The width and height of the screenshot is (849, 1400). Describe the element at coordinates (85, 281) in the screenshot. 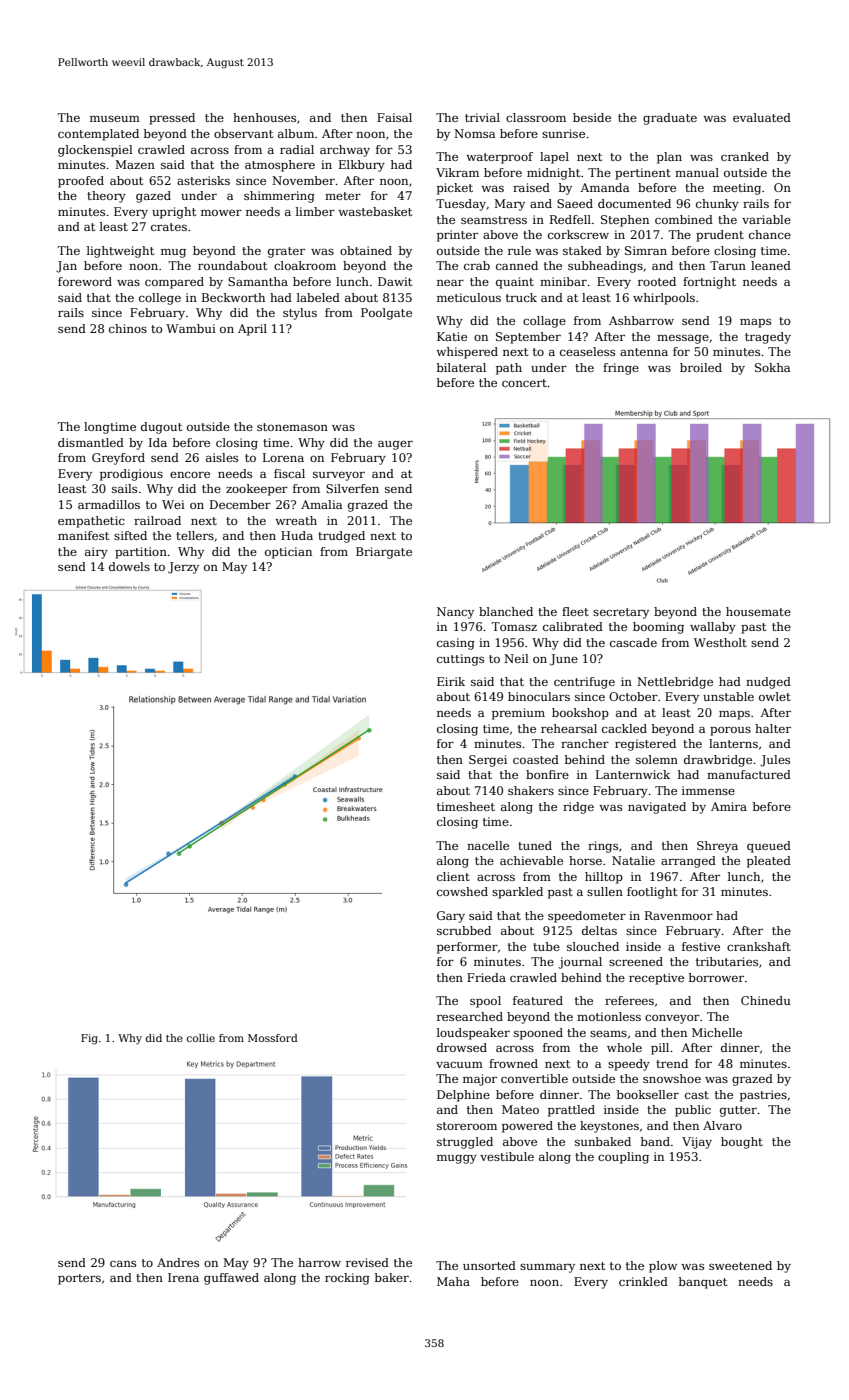

I see `foreword` at that location.
